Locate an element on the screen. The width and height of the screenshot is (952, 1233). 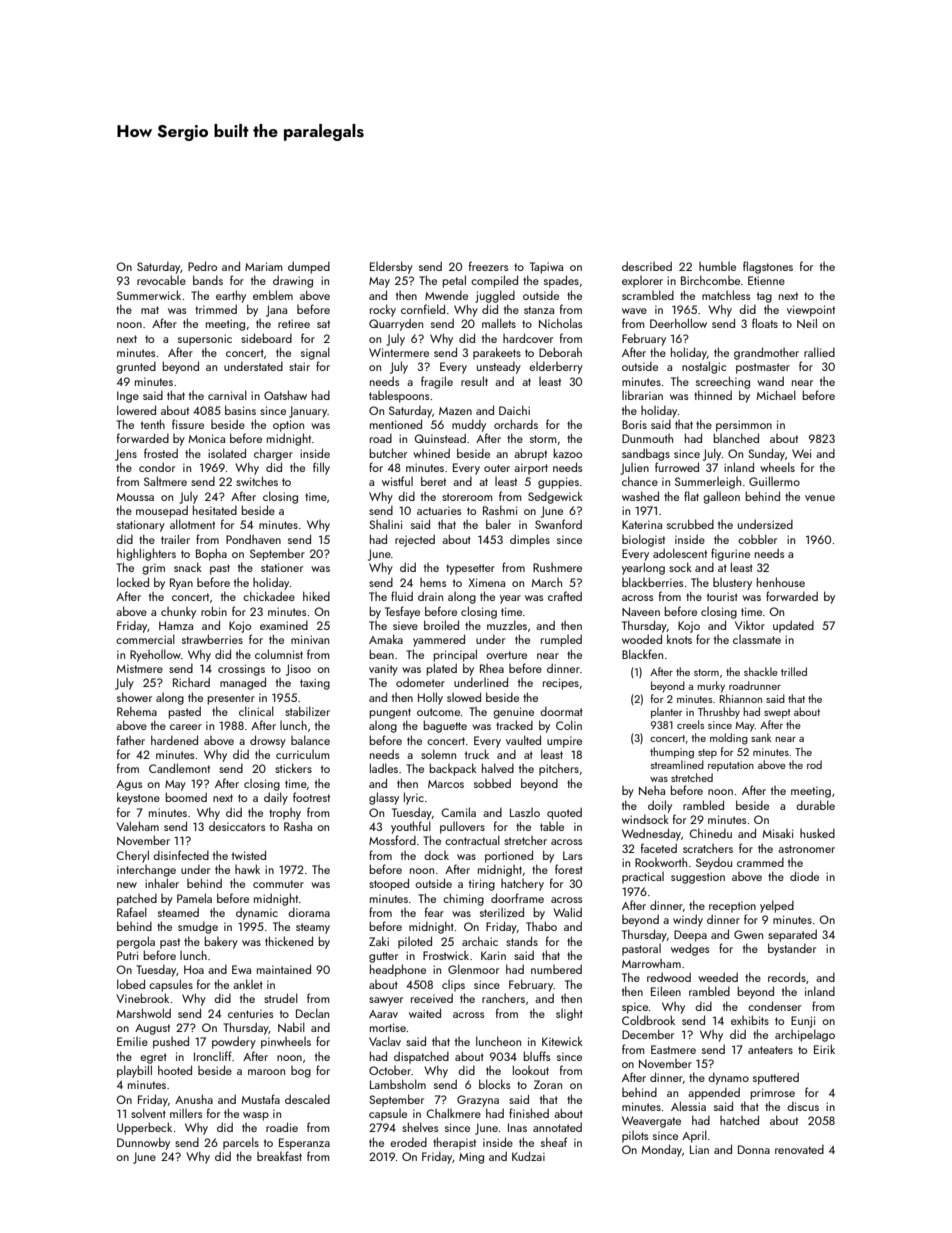
Mustafa is located at coordinates (261, 1099).
